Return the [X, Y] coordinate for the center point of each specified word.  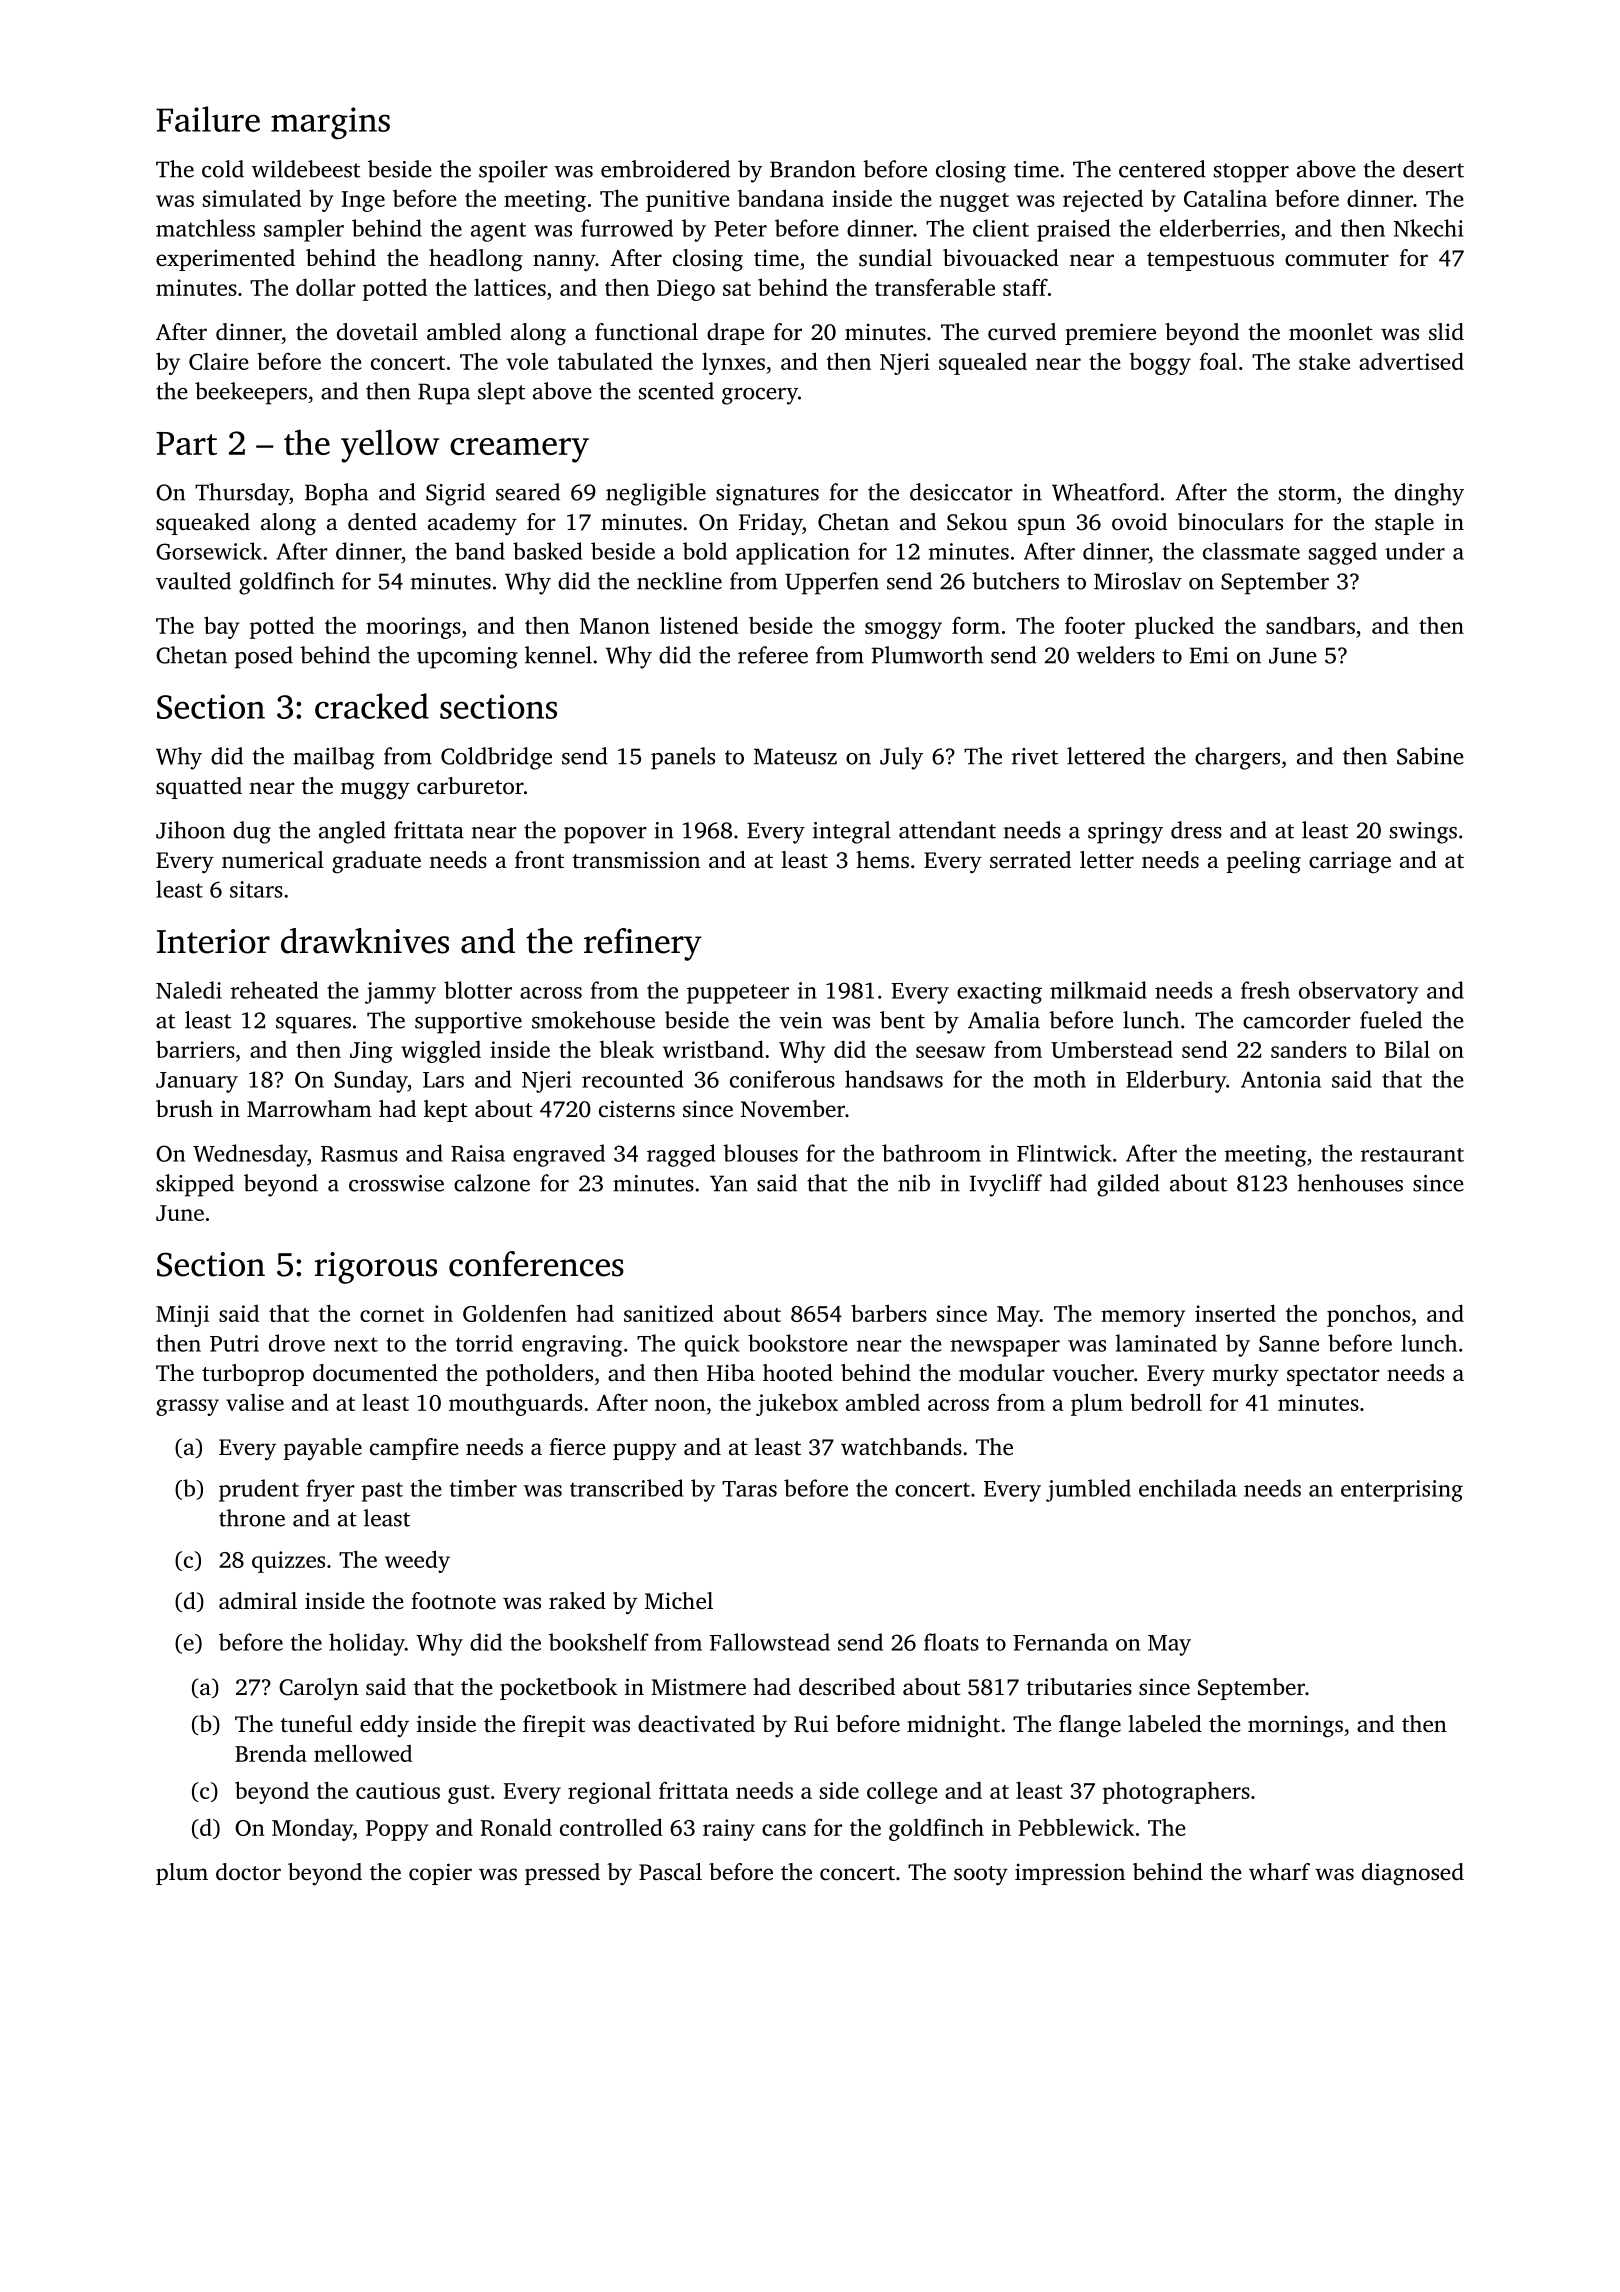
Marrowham [309, 1108]
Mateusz [795, 756]
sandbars [1310, 625]
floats [951, 1642]
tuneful [316, 1724]
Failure [208, 119]
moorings [413, 628]
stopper [1251, 173]
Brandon [813, 169]
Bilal [1407, 1049]
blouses [760, 1153]
